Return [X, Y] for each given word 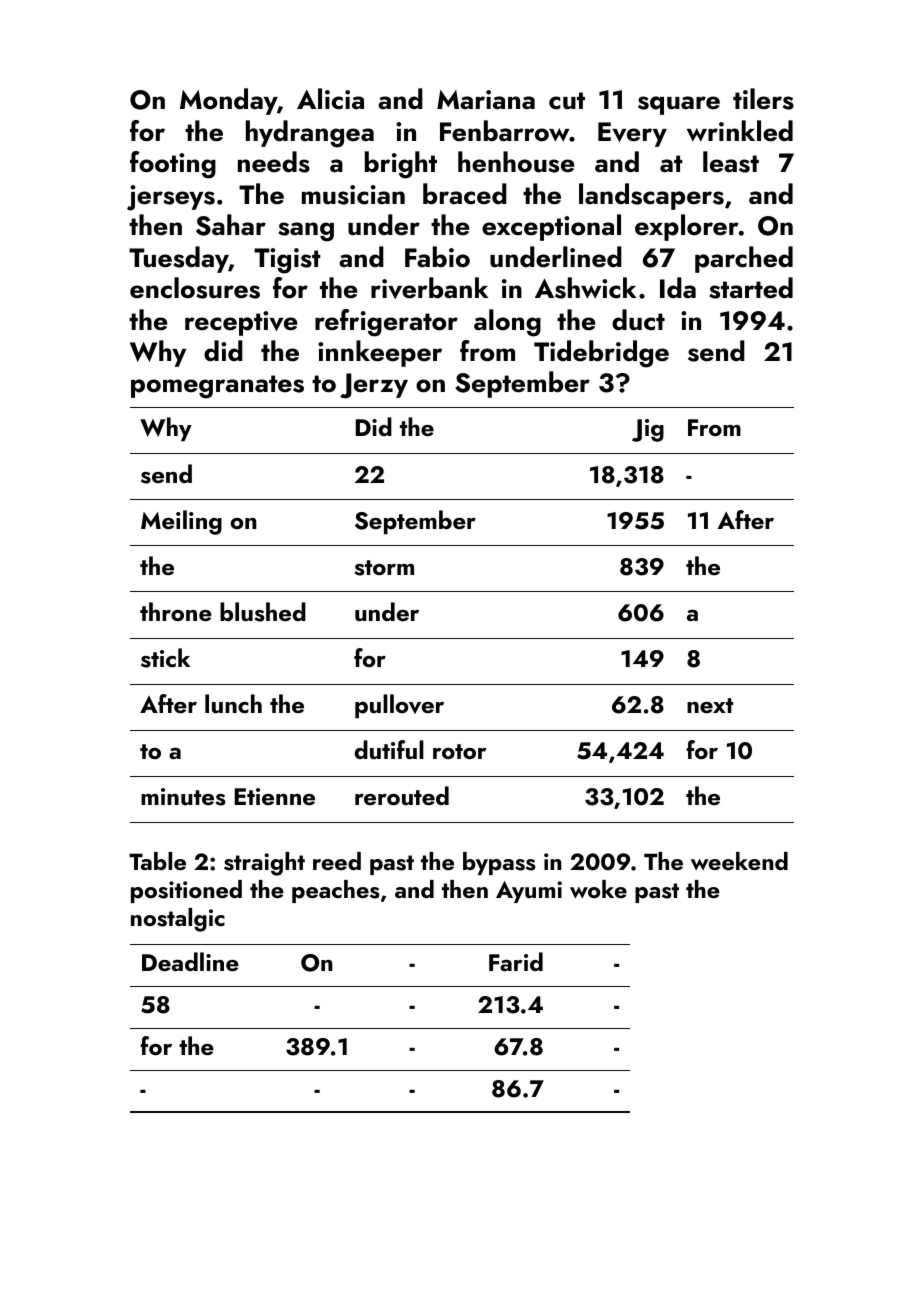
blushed [263, 612]
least [731, 162]
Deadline [190, 961]
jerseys [171, 198]
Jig [648, 430]
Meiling [181, 522]
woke [598, 889]
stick [165, 658]
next [710, 705]
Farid [516, 961]
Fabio [437, 257]
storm [384, 568]
